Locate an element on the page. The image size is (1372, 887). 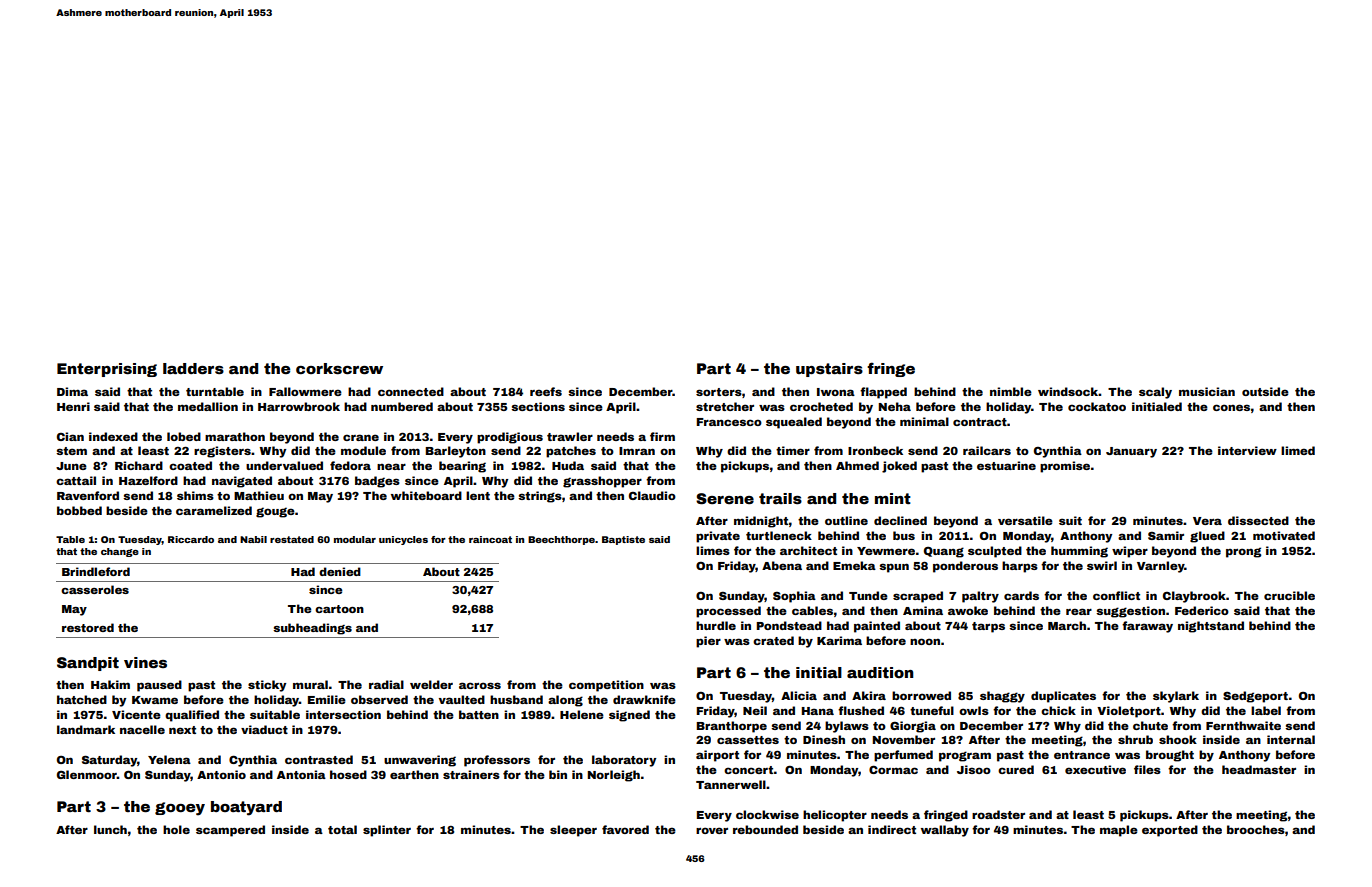
lunch is located at coordinates (110, 829).
